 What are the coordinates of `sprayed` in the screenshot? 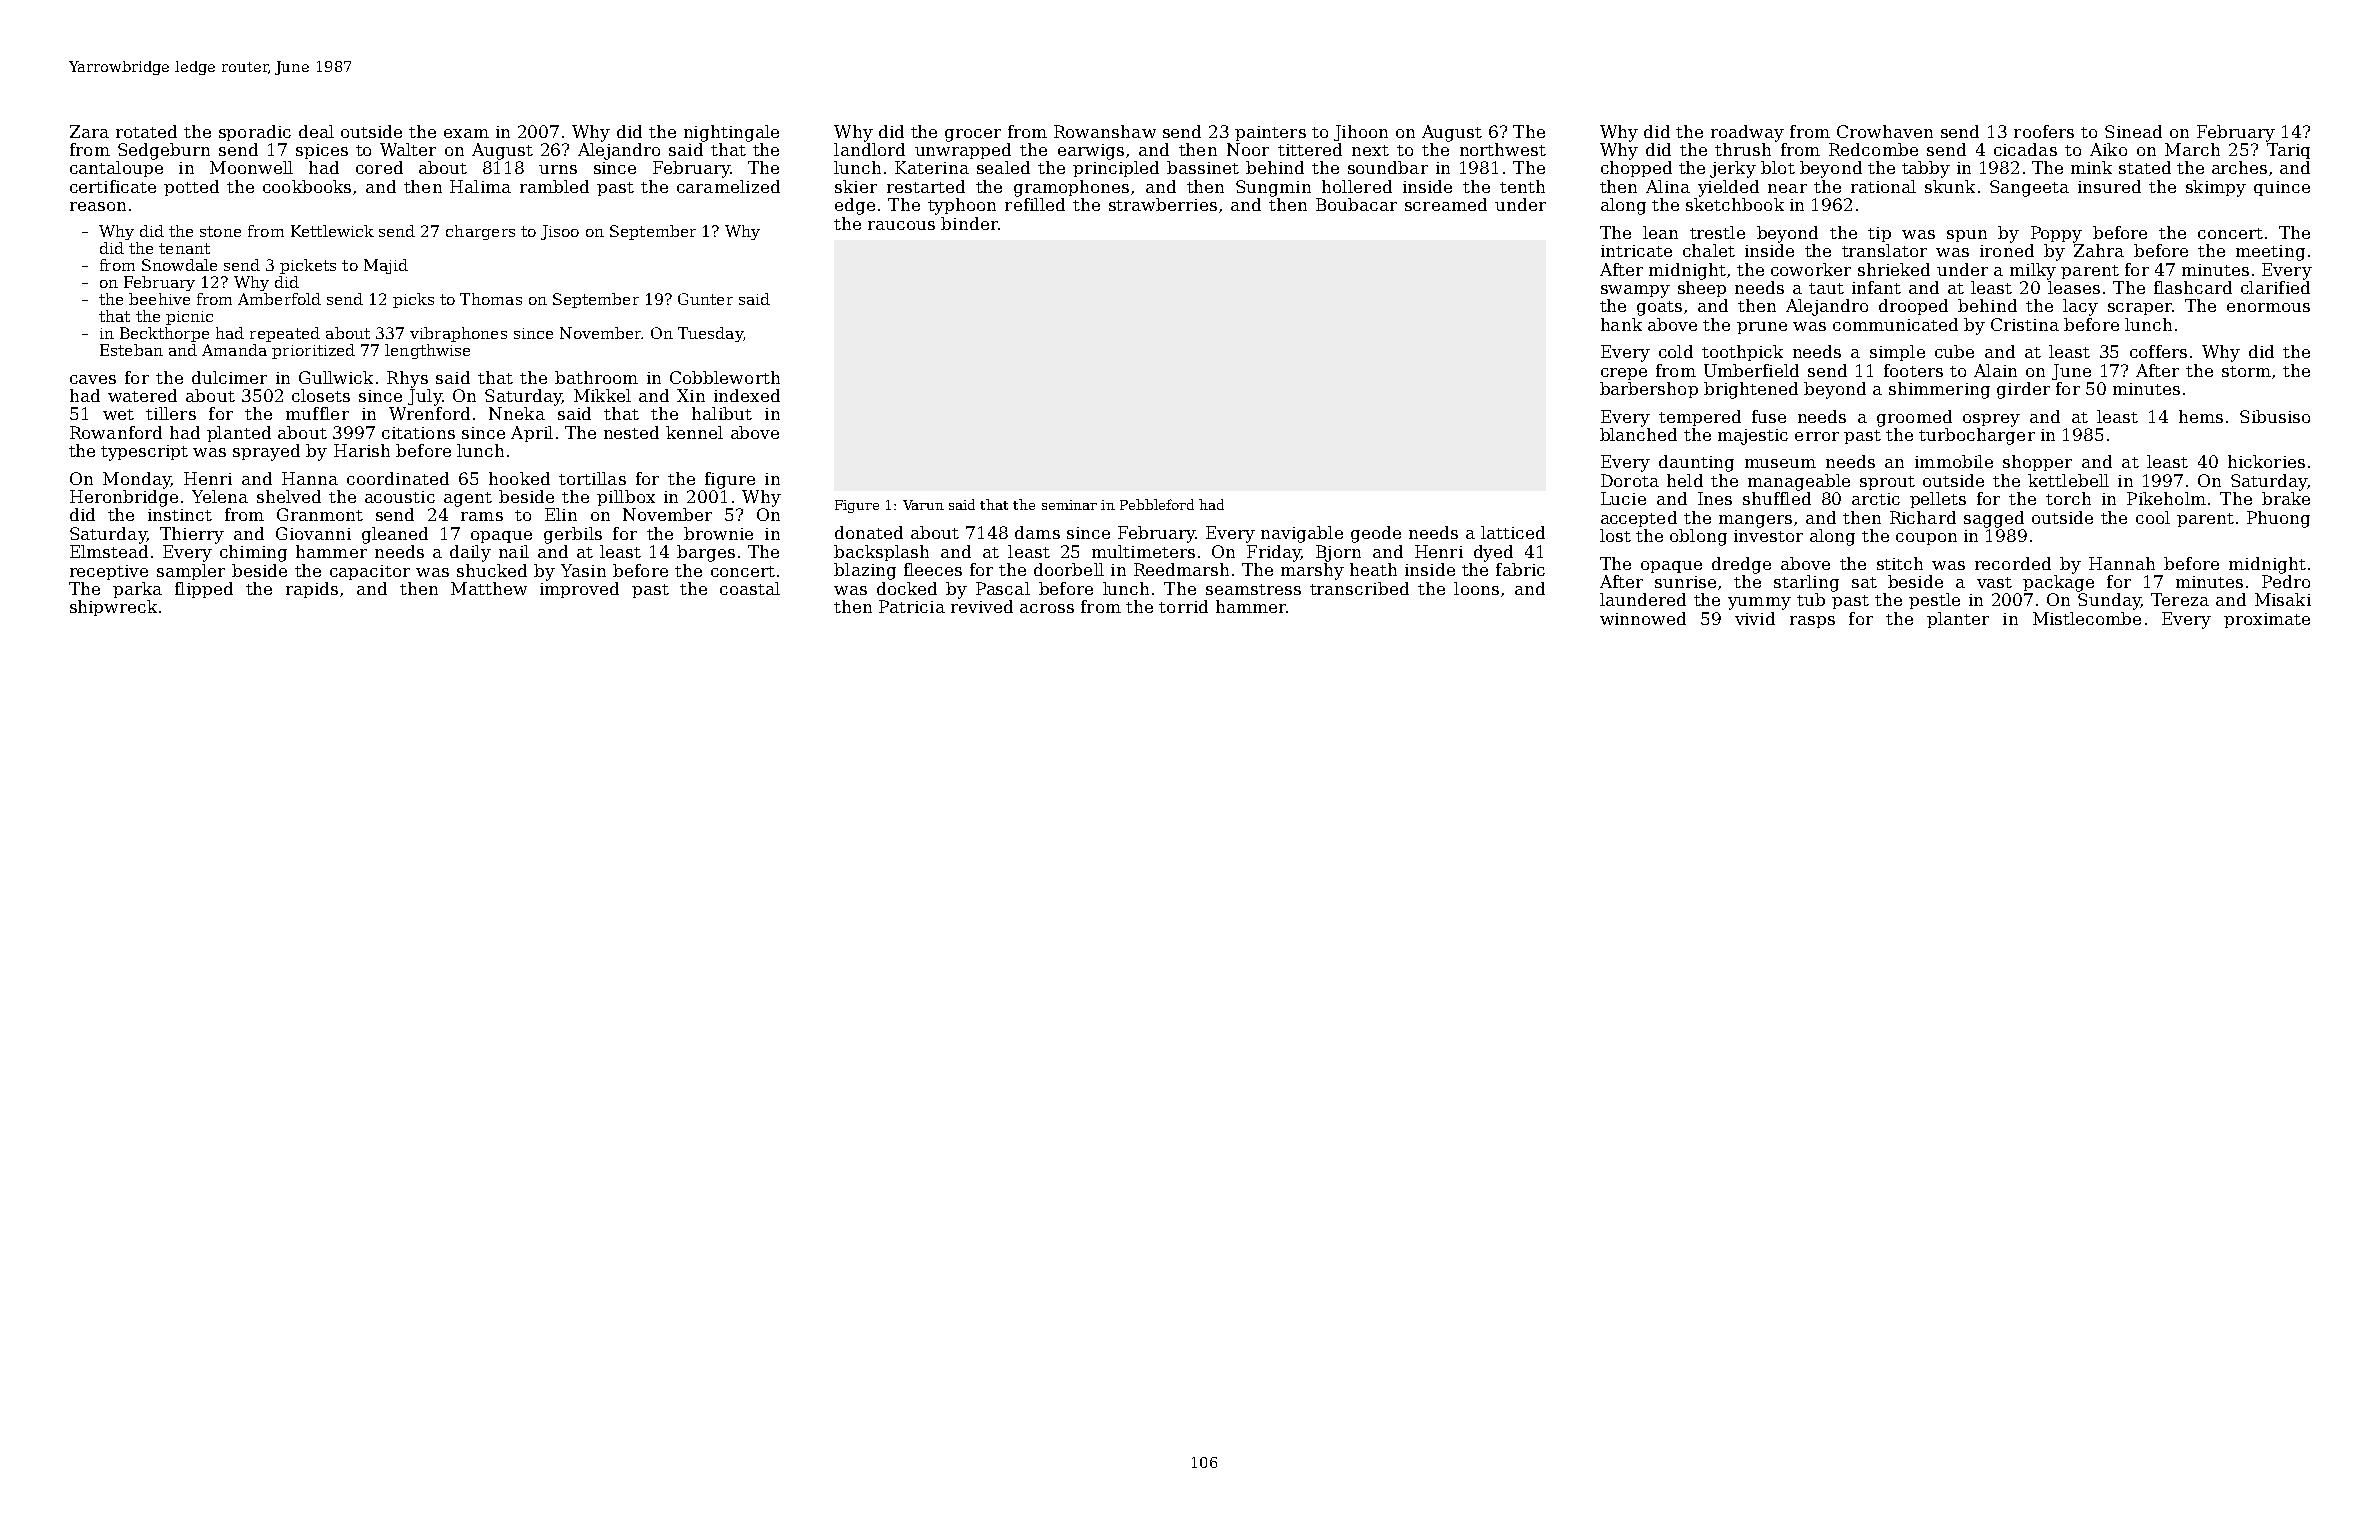 It's located at (266, 452).
